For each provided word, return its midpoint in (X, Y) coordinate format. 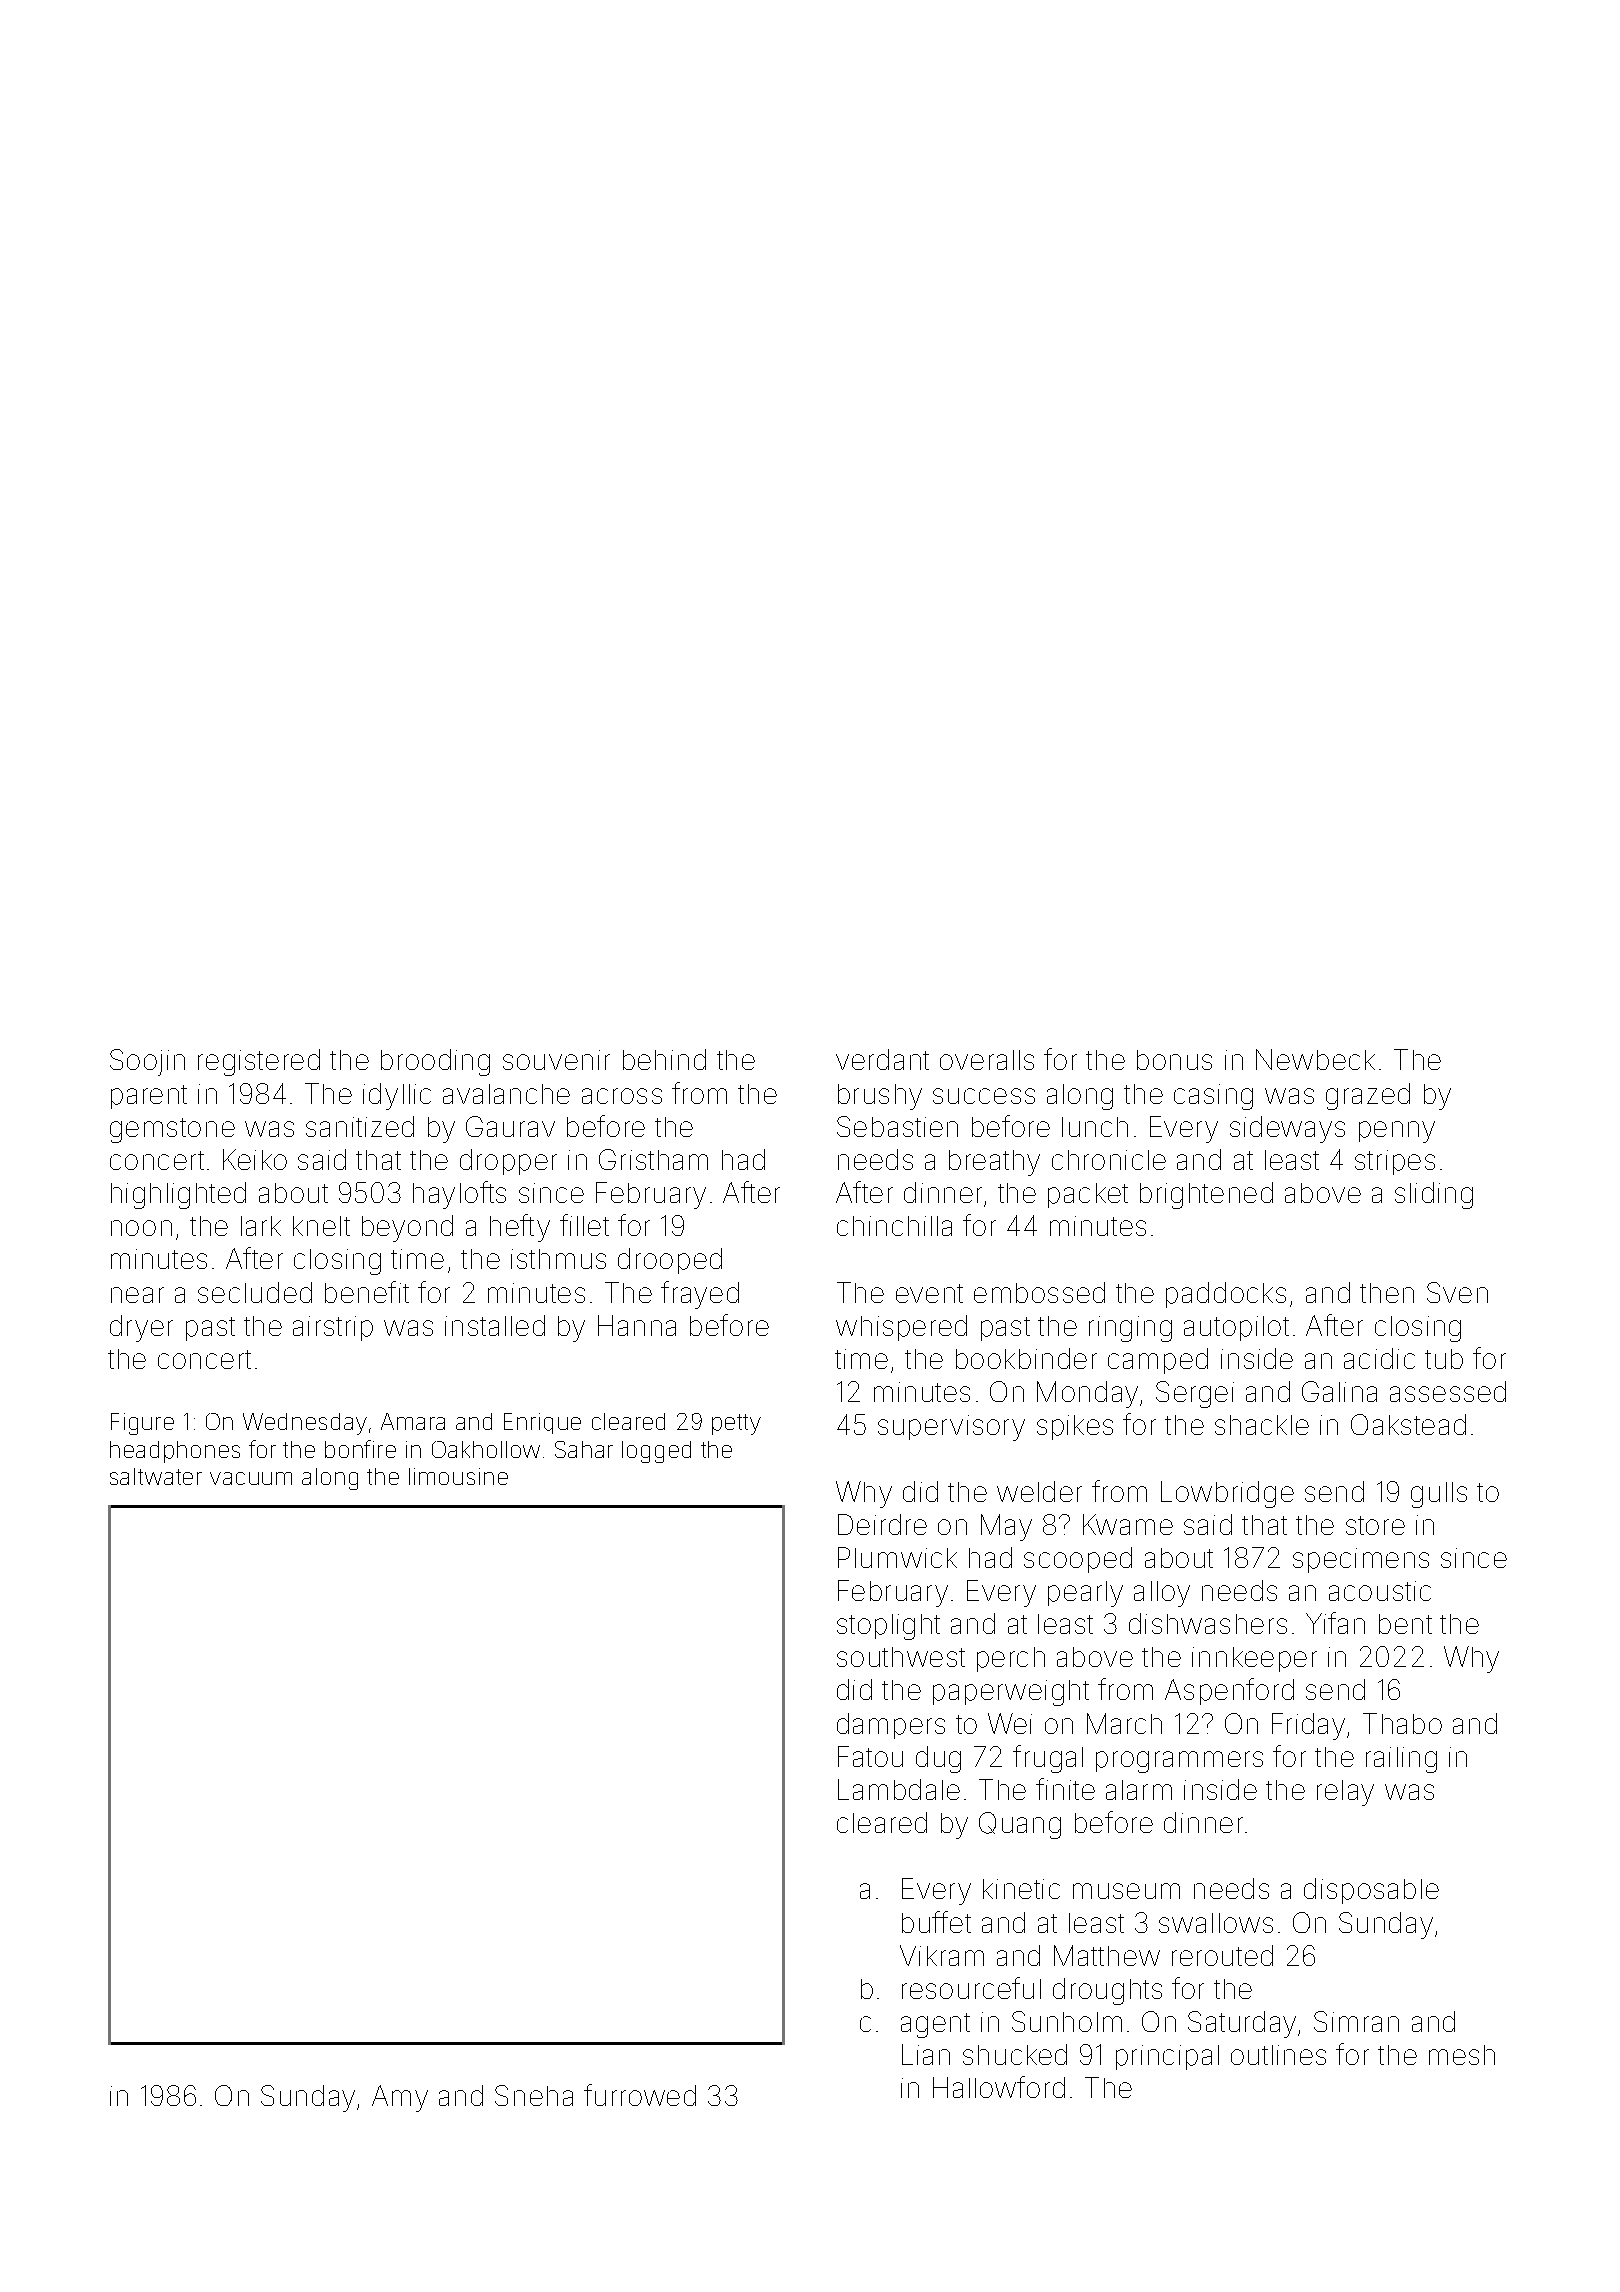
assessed (1448, 1391)
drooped (670, 1261)
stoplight (888, 1627)
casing (1213, 1097)
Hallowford (999, 2087)
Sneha (534, 2095)
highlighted (178, 1195)
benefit (367, 1292)
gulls (1439, 1495)
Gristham (653, 1159)
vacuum (251, 1478)
